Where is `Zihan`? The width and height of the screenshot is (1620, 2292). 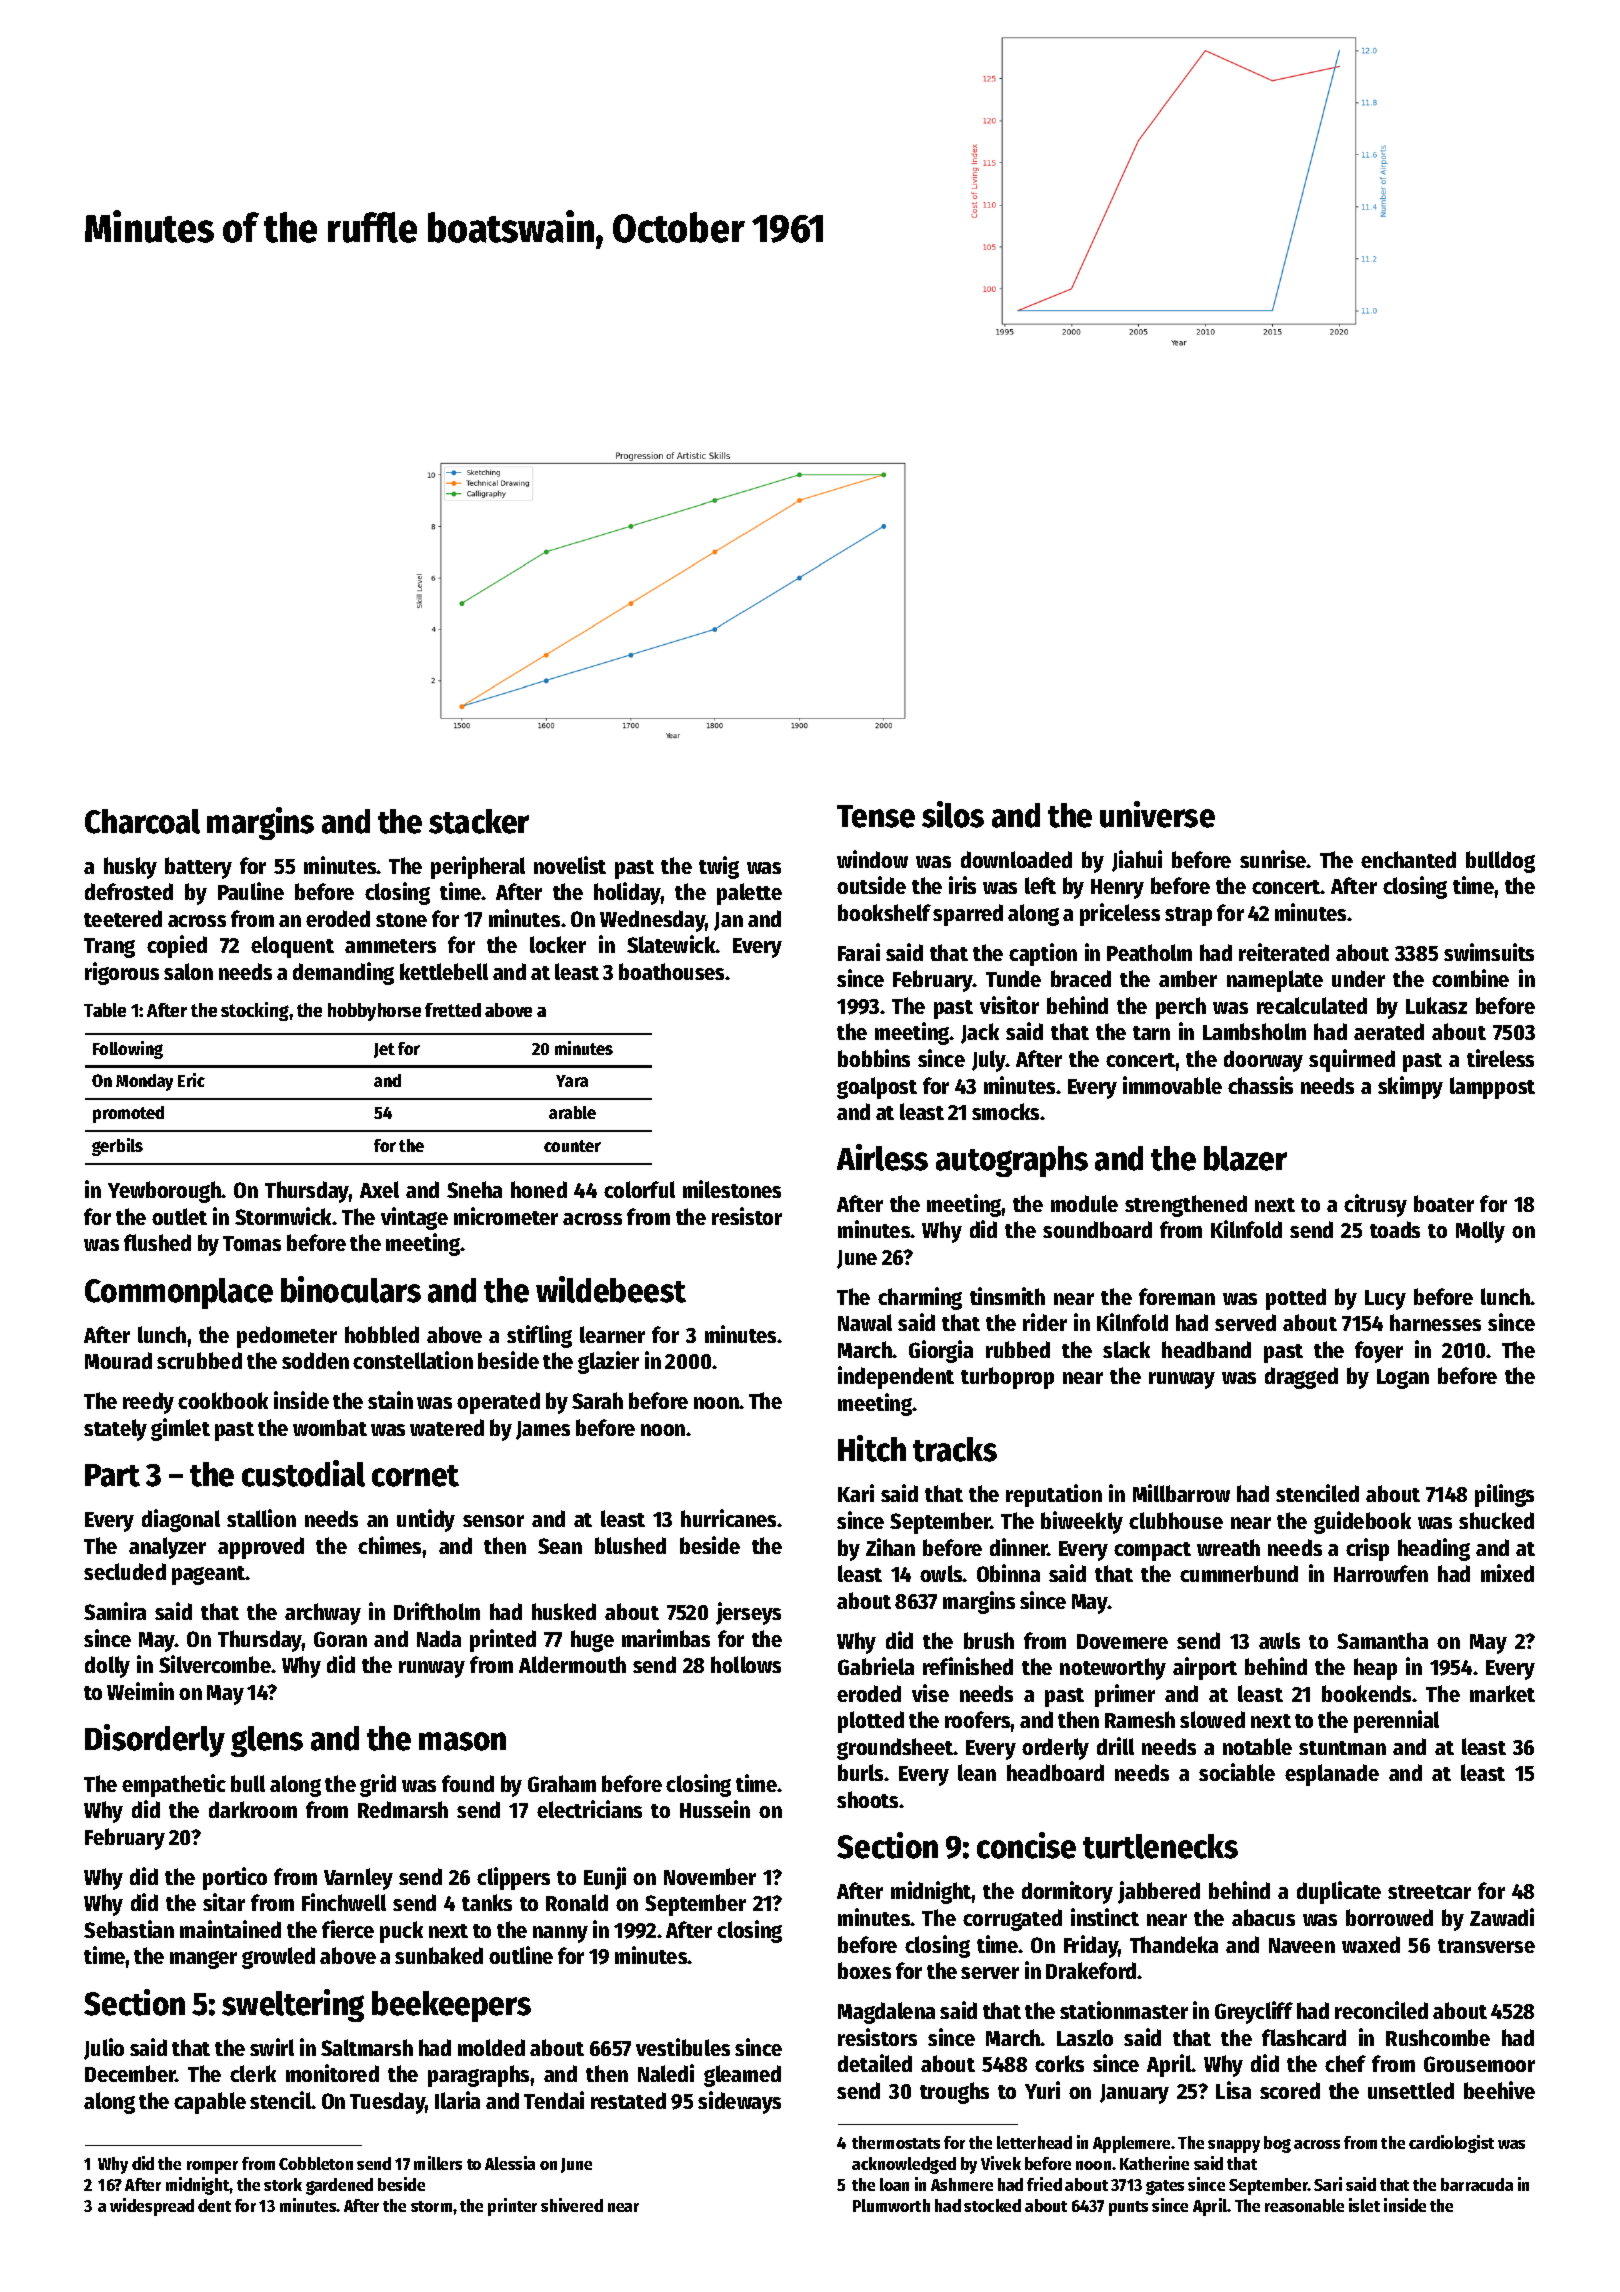 Zihan is located at coordinates (890, 1547).
